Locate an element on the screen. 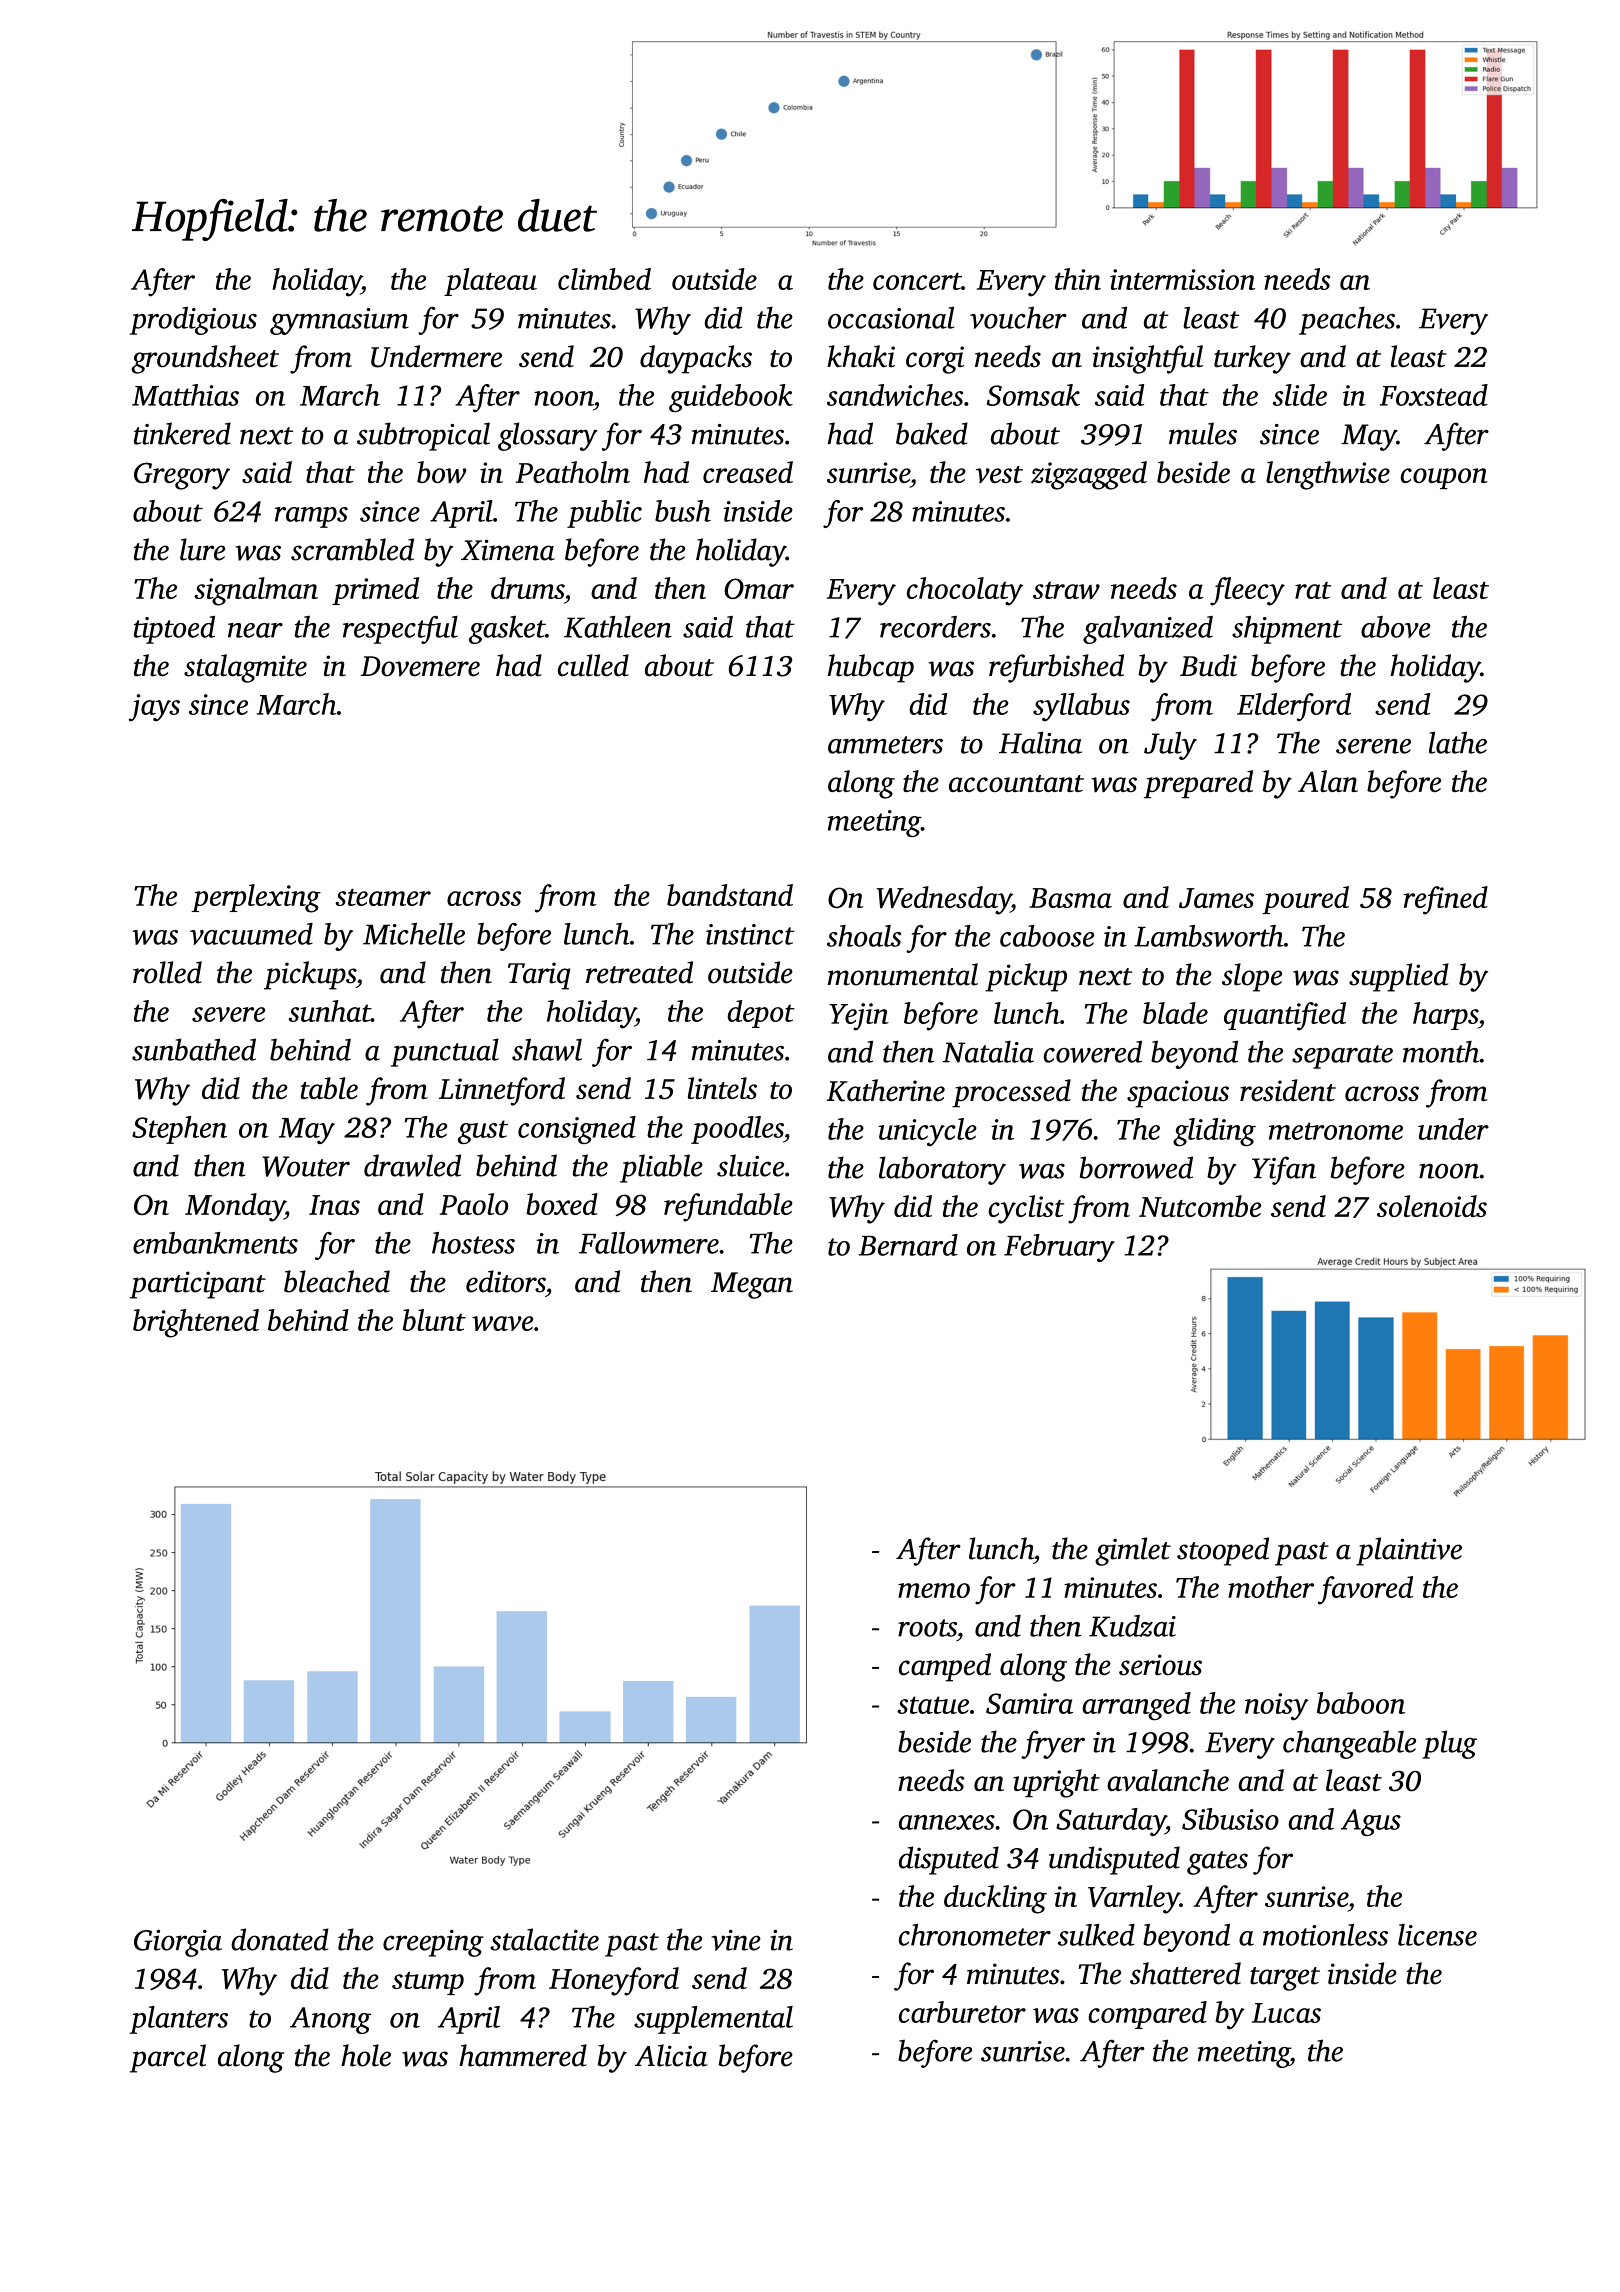 The image size is (1620, 2292). solenoids is located at coordinates (1432, 1206).
